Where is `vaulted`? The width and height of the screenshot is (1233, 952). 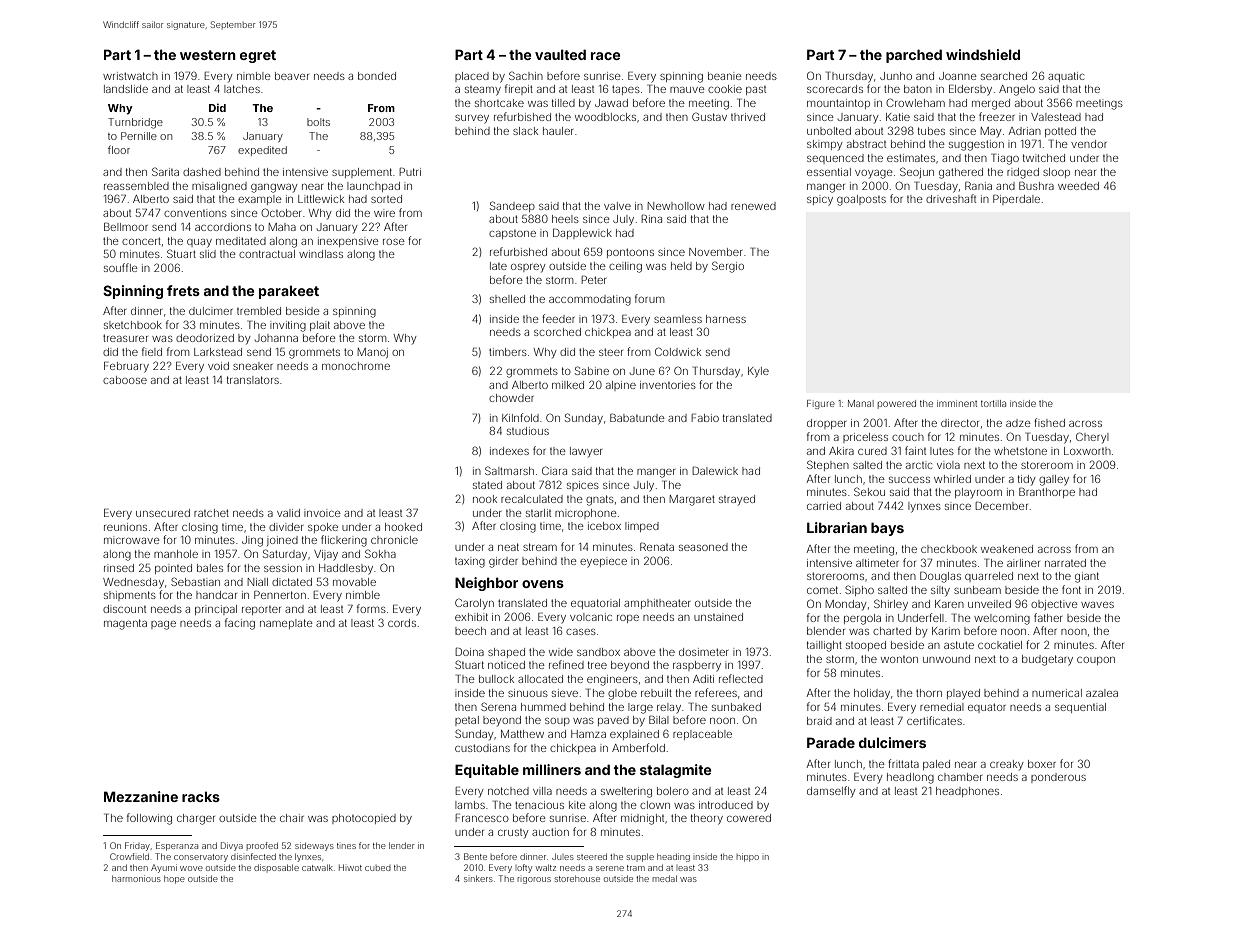
vaulted is located at coordinates (560, 54).
